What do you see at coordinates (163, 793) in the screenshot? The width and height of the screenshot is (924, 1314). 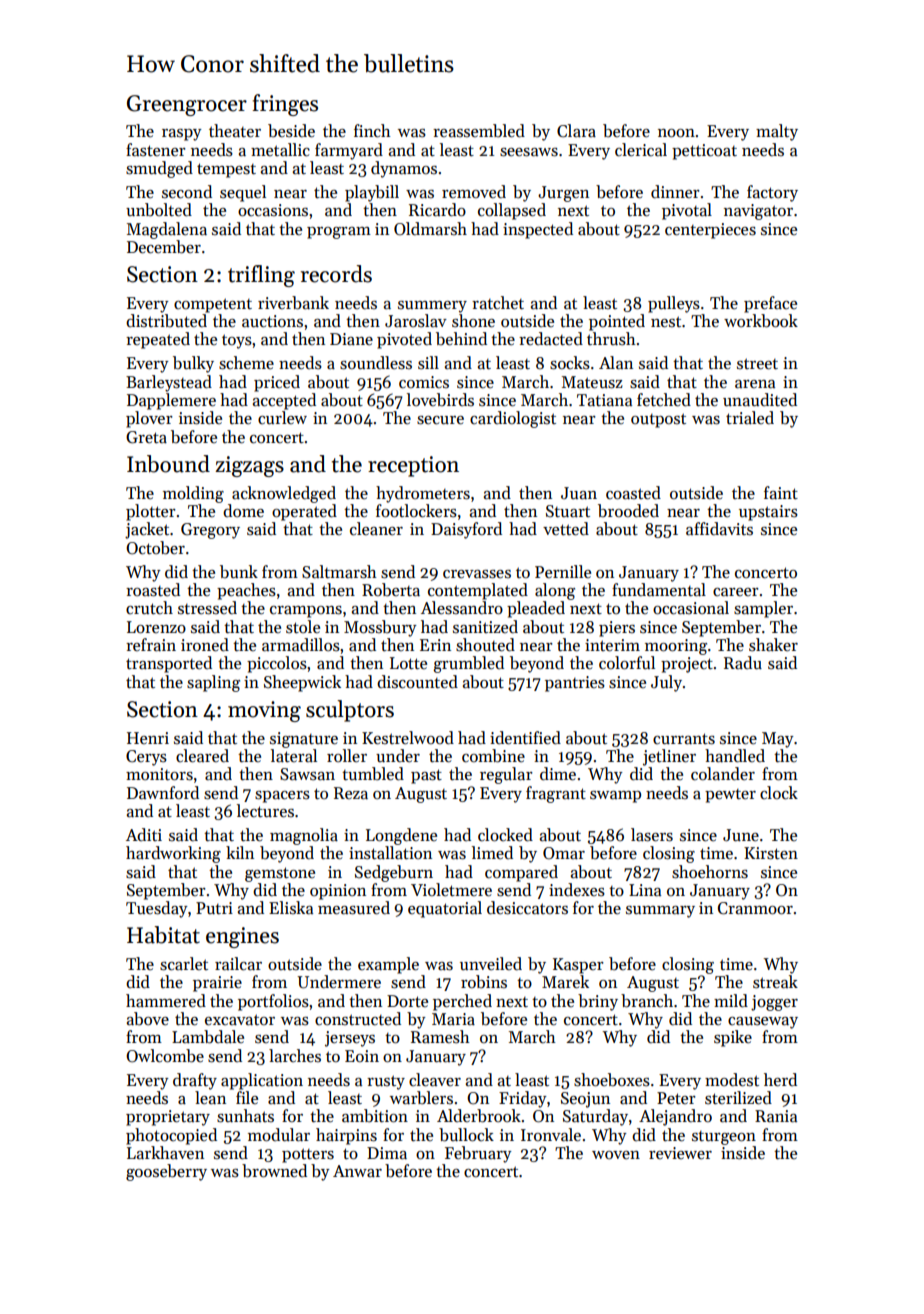 I see `Dawnford` at bounding box center [163, 793].
